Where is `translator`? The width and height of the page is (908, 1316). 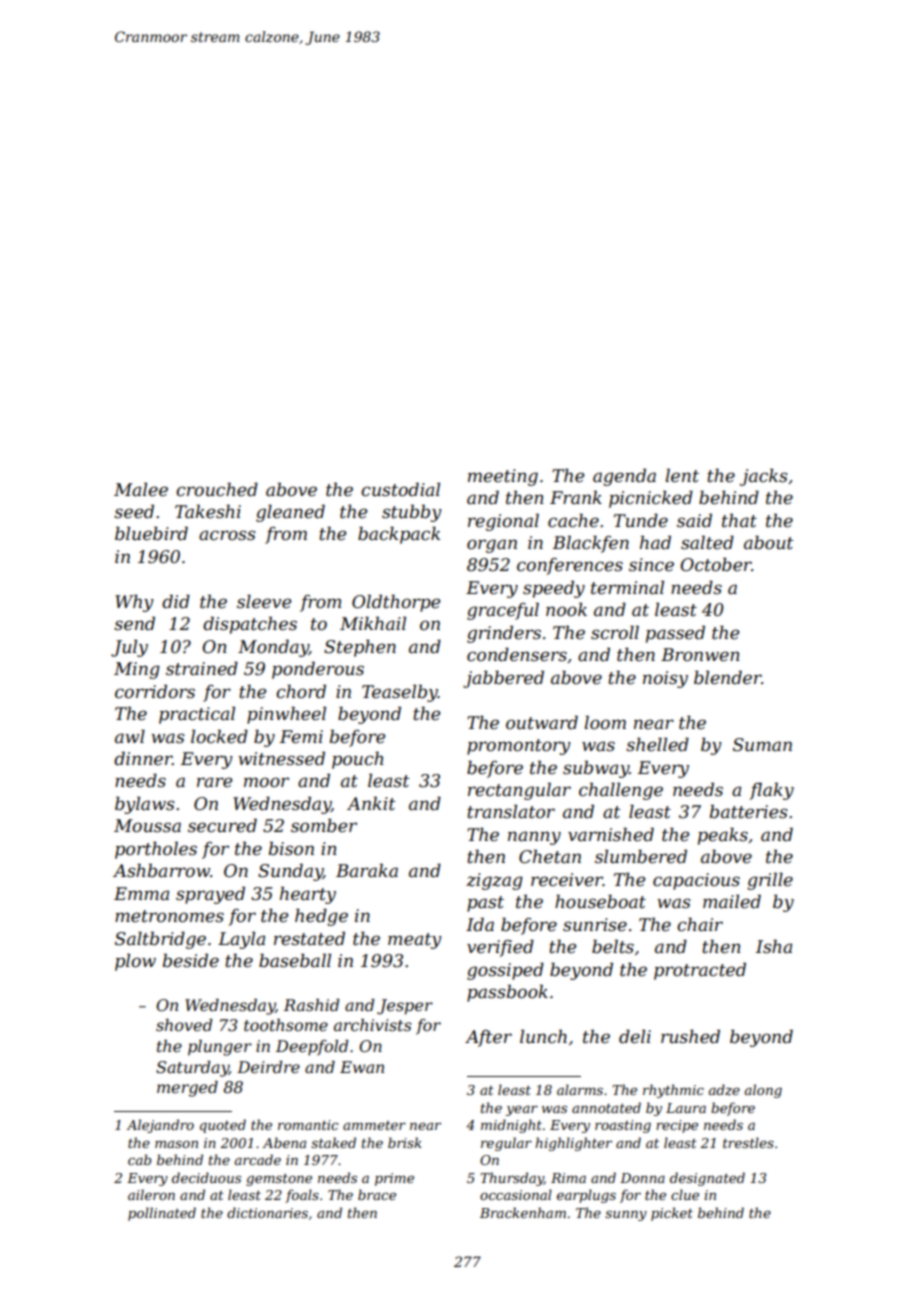 translator is located at coordinates (511, 811).
